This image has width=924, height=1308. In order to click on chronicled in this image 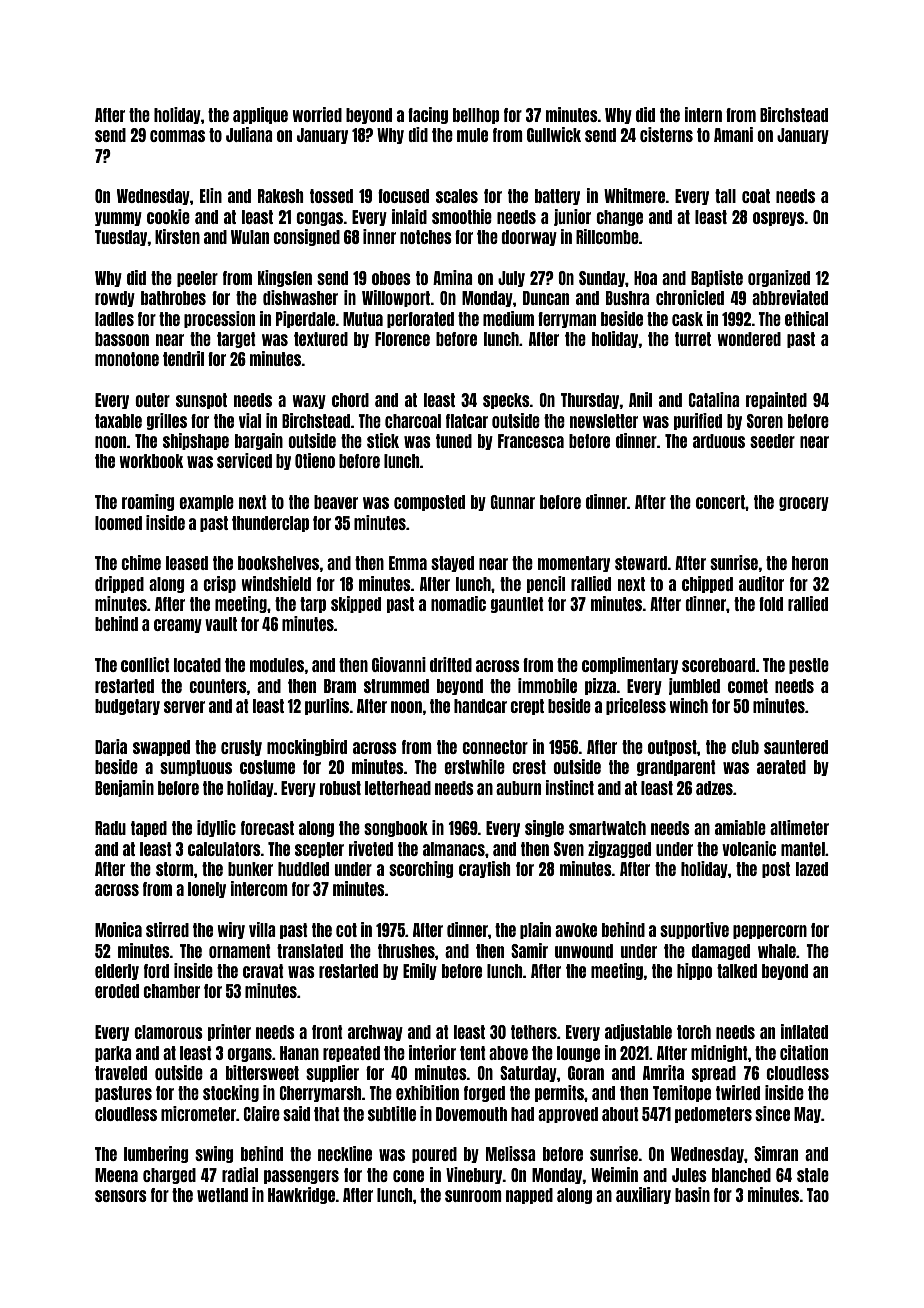, I will do `click(690, 297)`.
